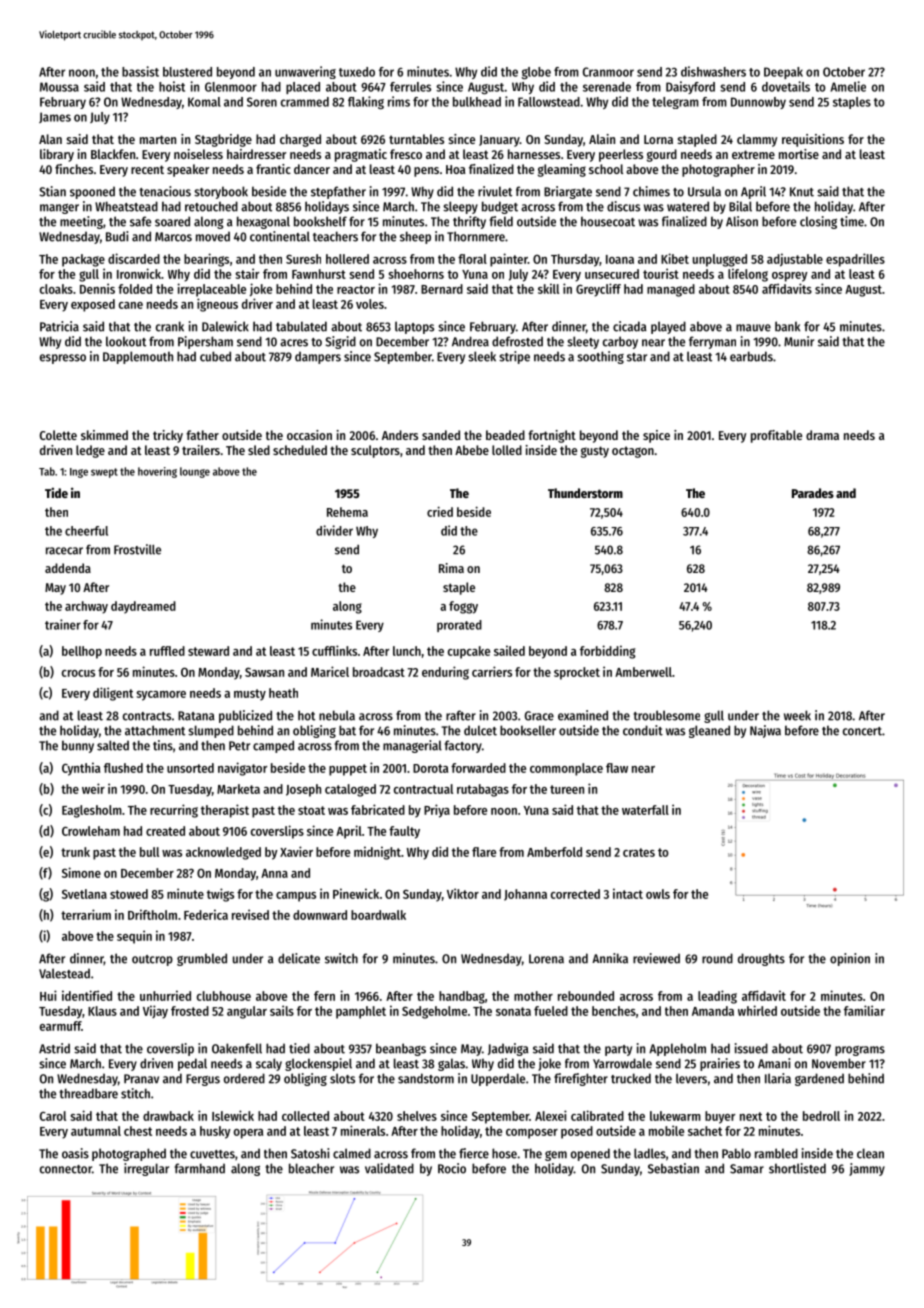 The image size is (924, 1308). I want to click on Cynthia, so click(81, 769).
